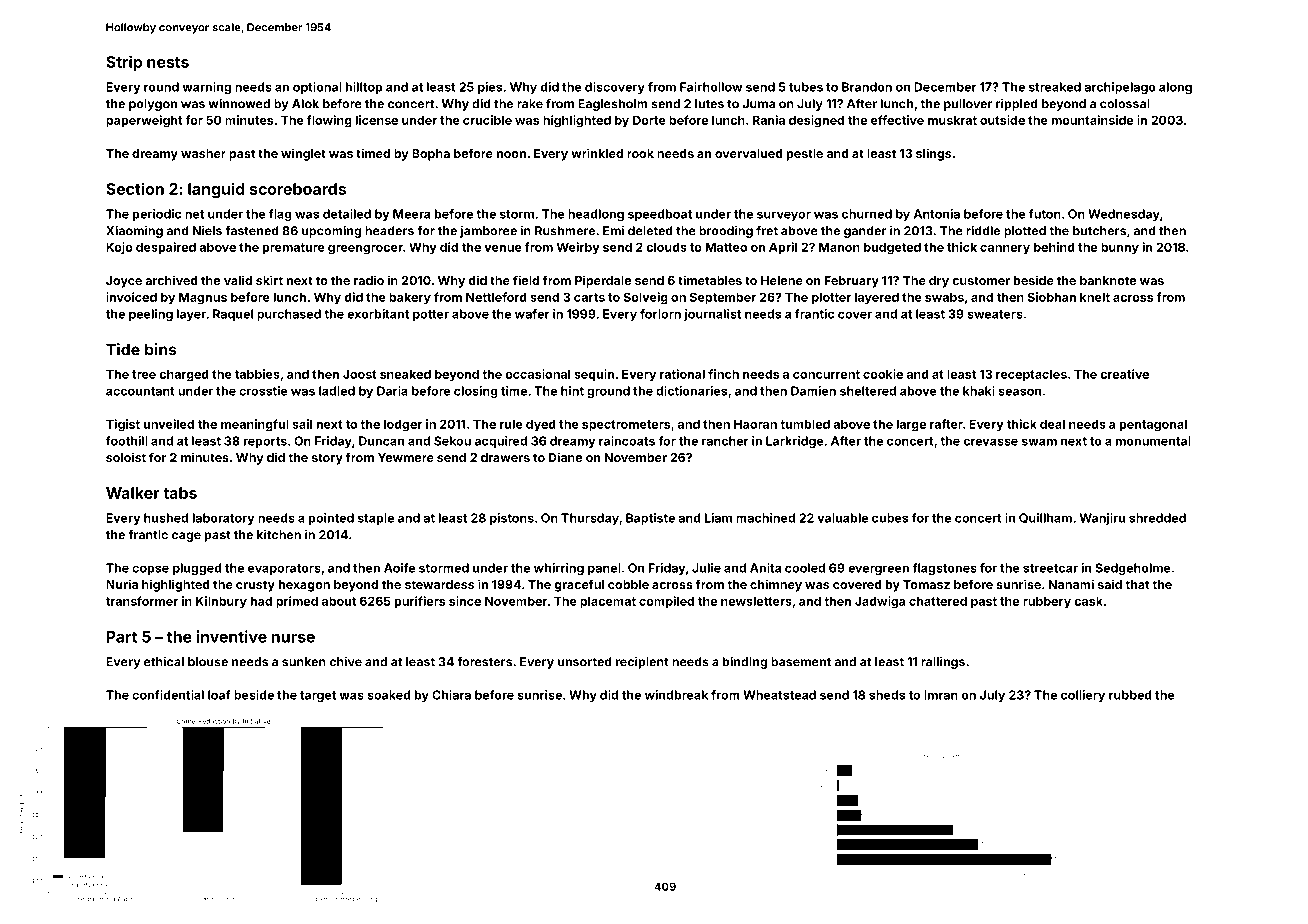 This screenshot has width=1308, height=924. What do you see at coordinates (868, 391) in the screenshot?
I see `sheltered` at bounding box center [868, 391].
